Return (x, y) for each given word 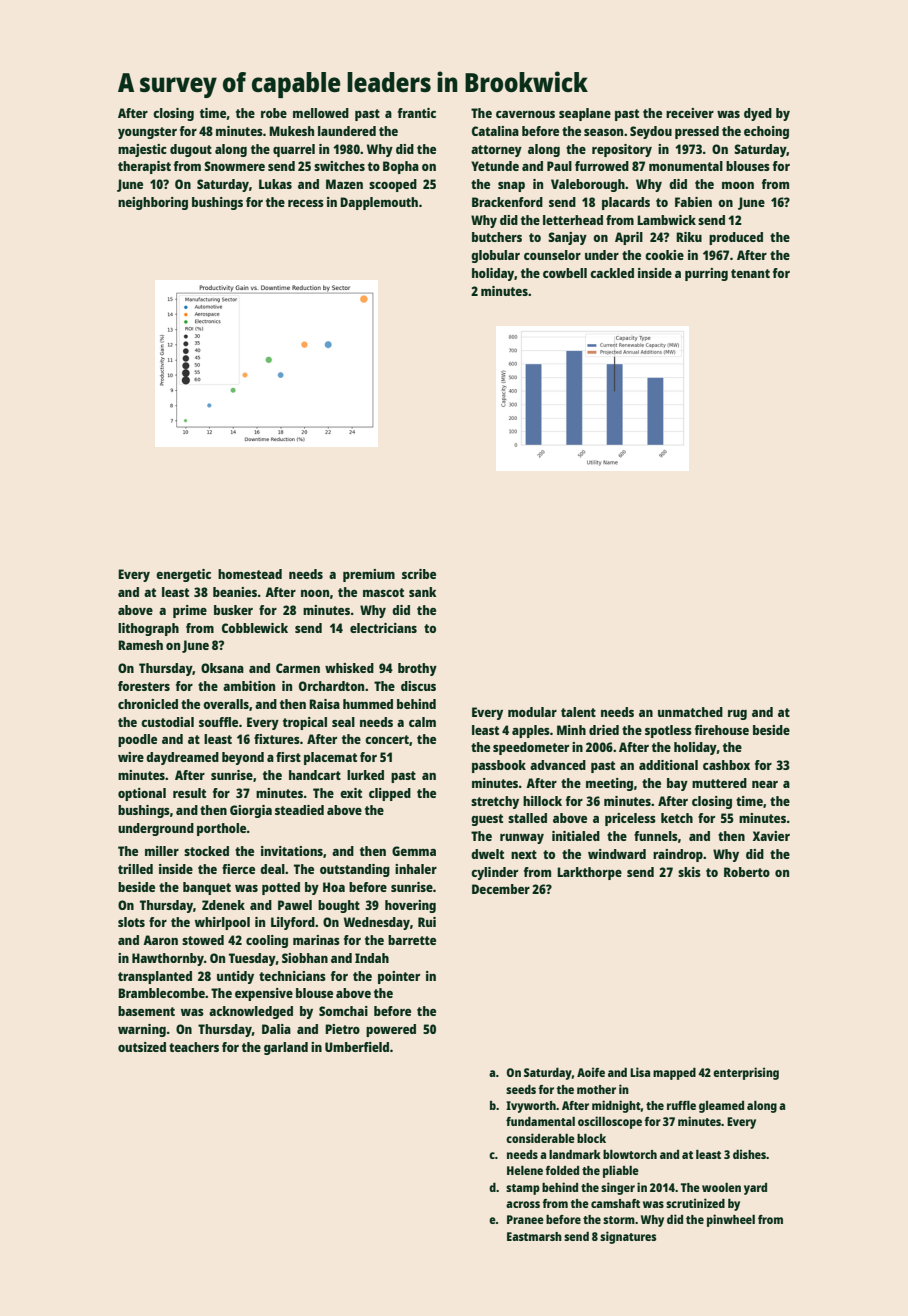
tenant (750, 273)
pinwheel (731, 1220)
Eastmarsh (534, 1236)
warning (142, 1030)
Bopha (401, 167)
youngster (147, 133)
